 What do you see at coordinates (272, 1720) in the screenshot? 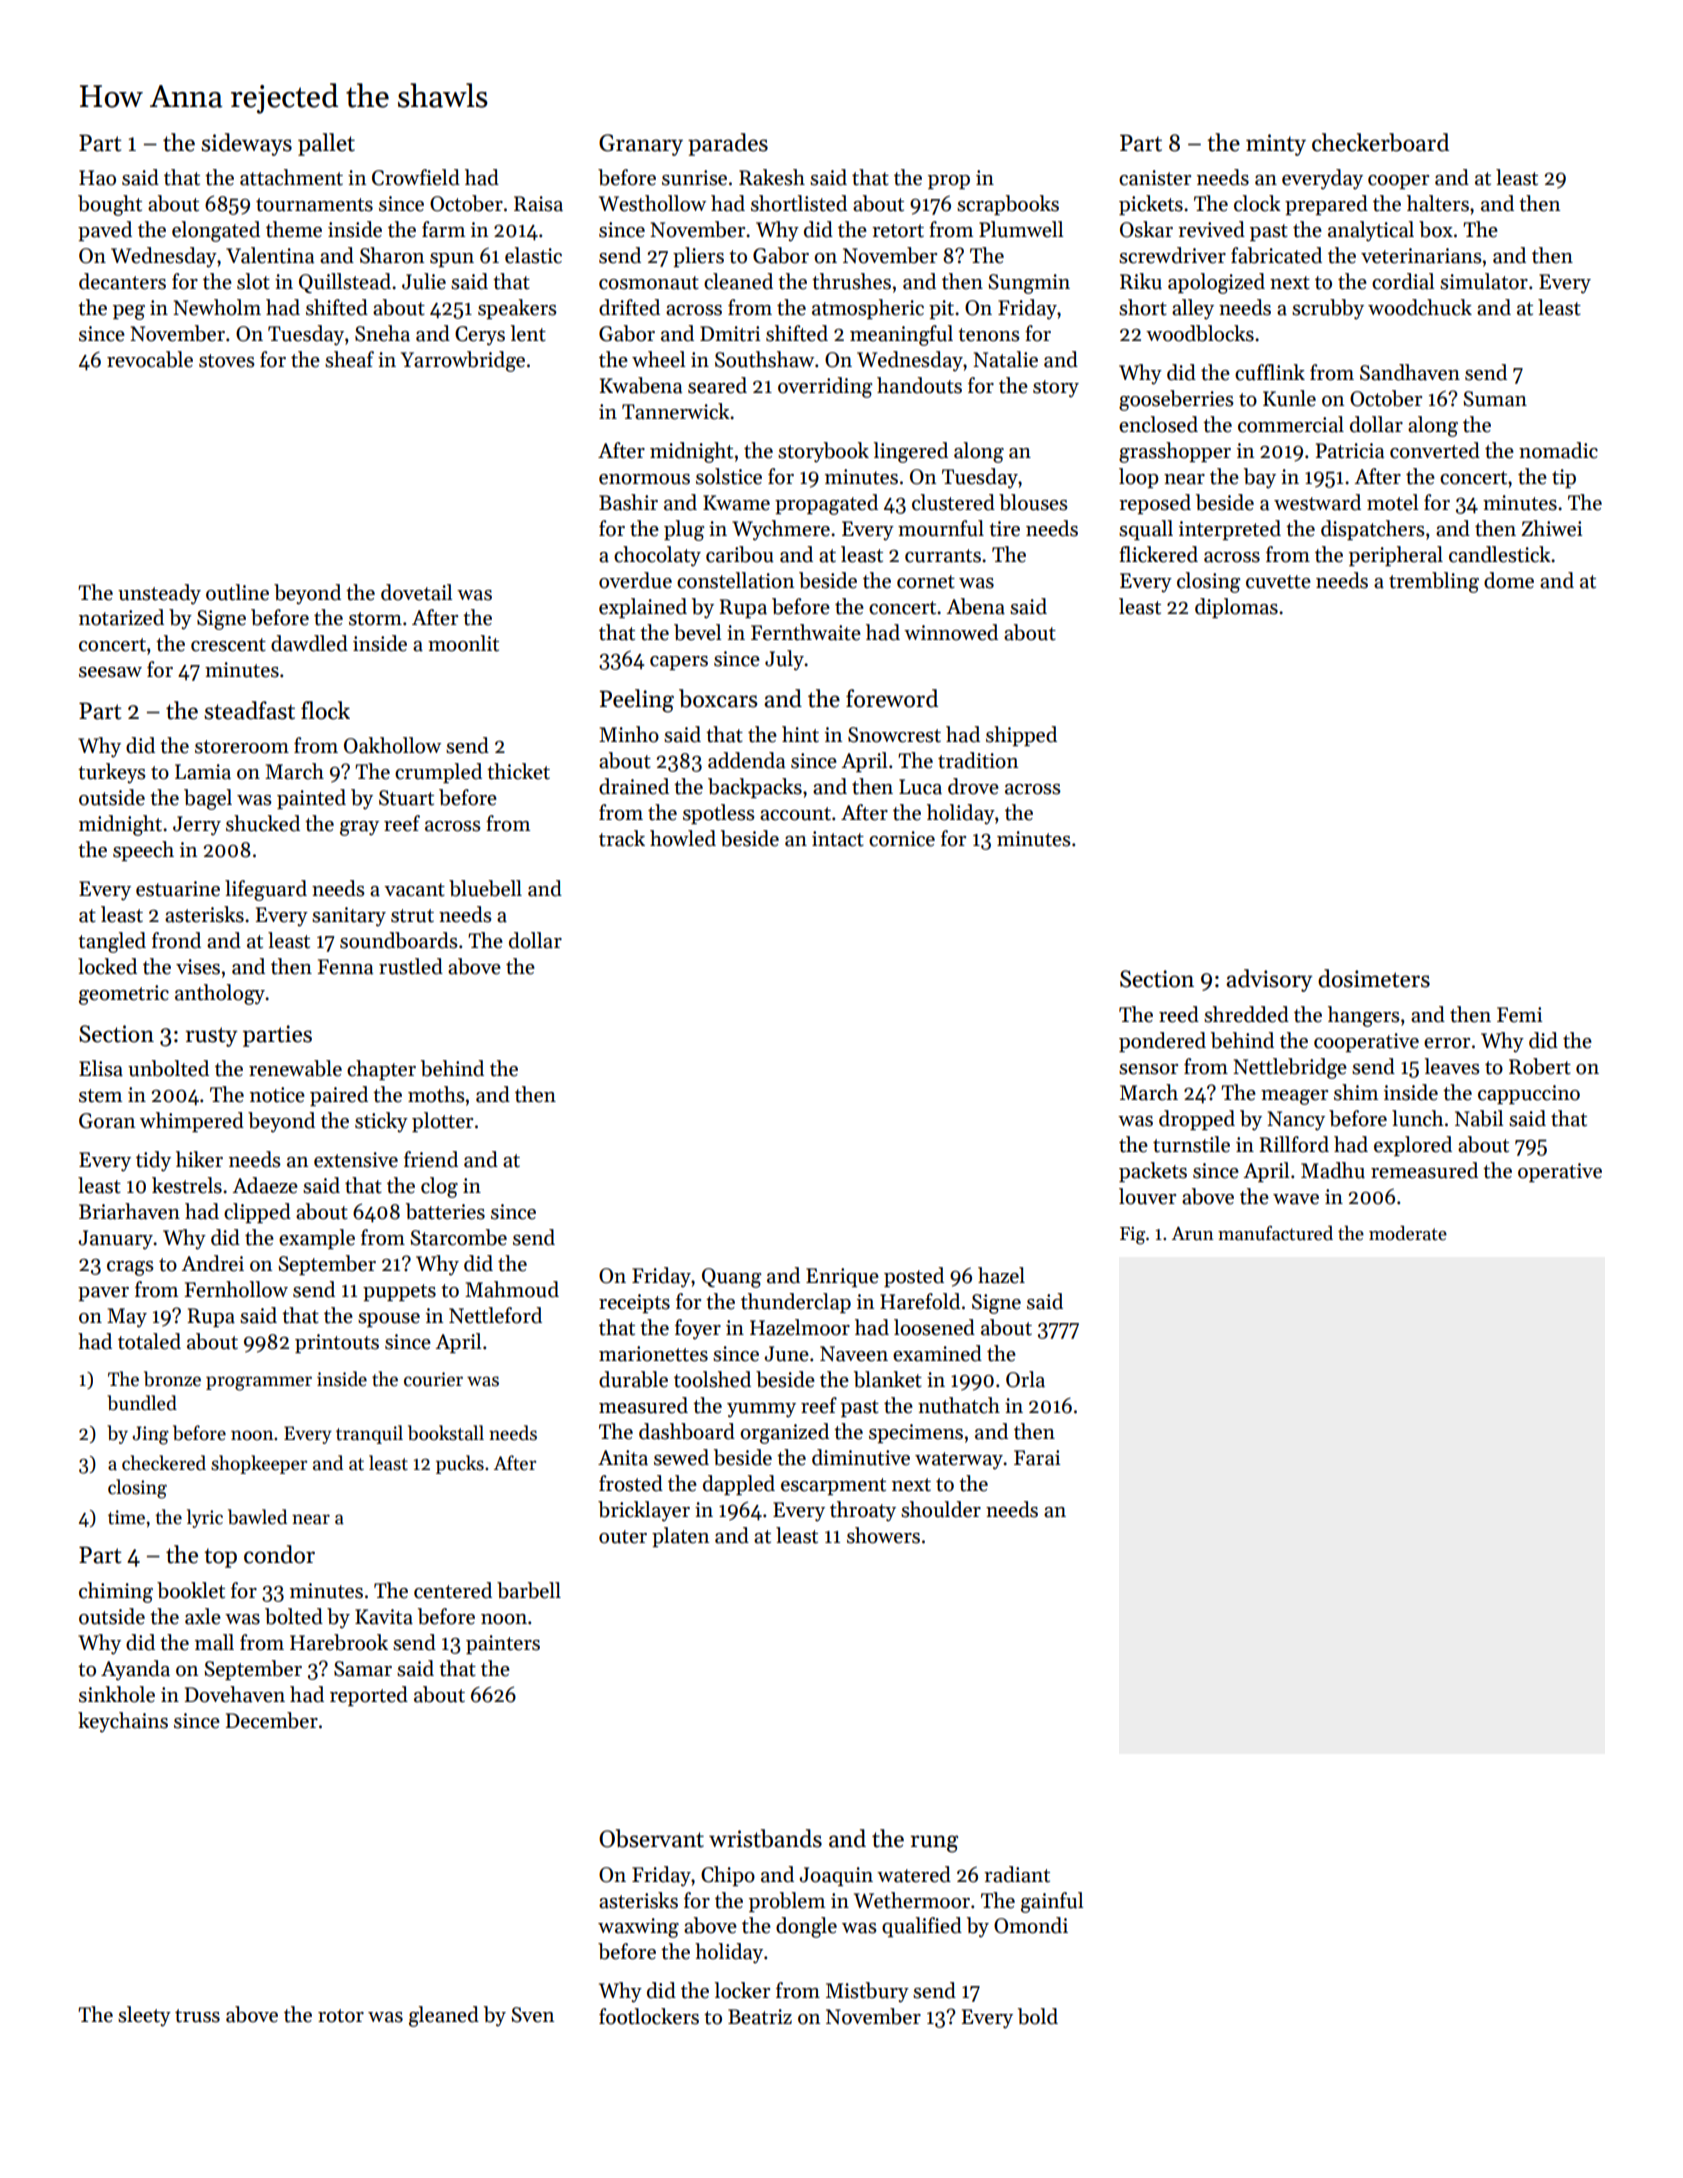
I see `December` at bounding box center [272, 1720].
